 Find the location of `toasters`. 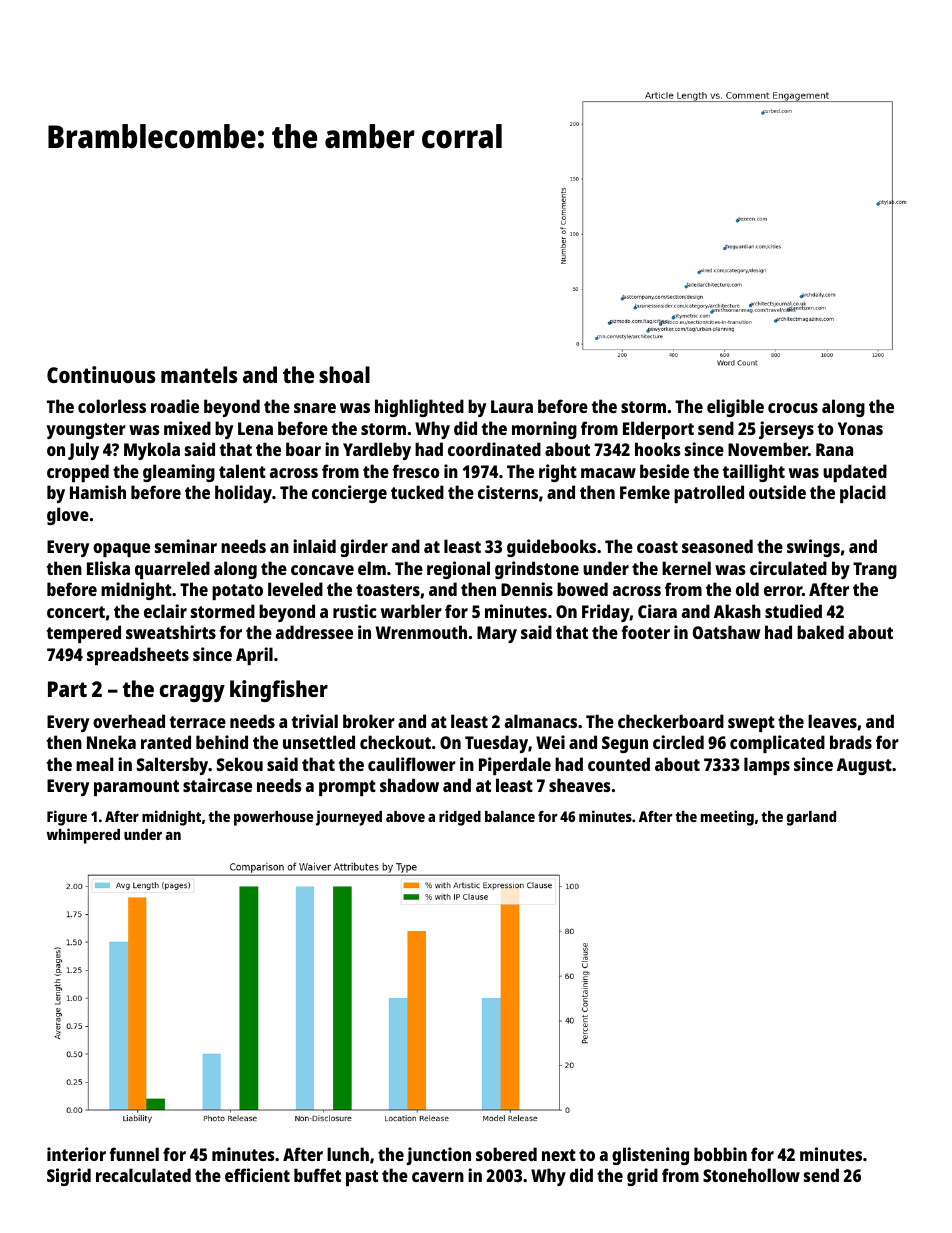

toasters is located at coordinates (388, 590).
